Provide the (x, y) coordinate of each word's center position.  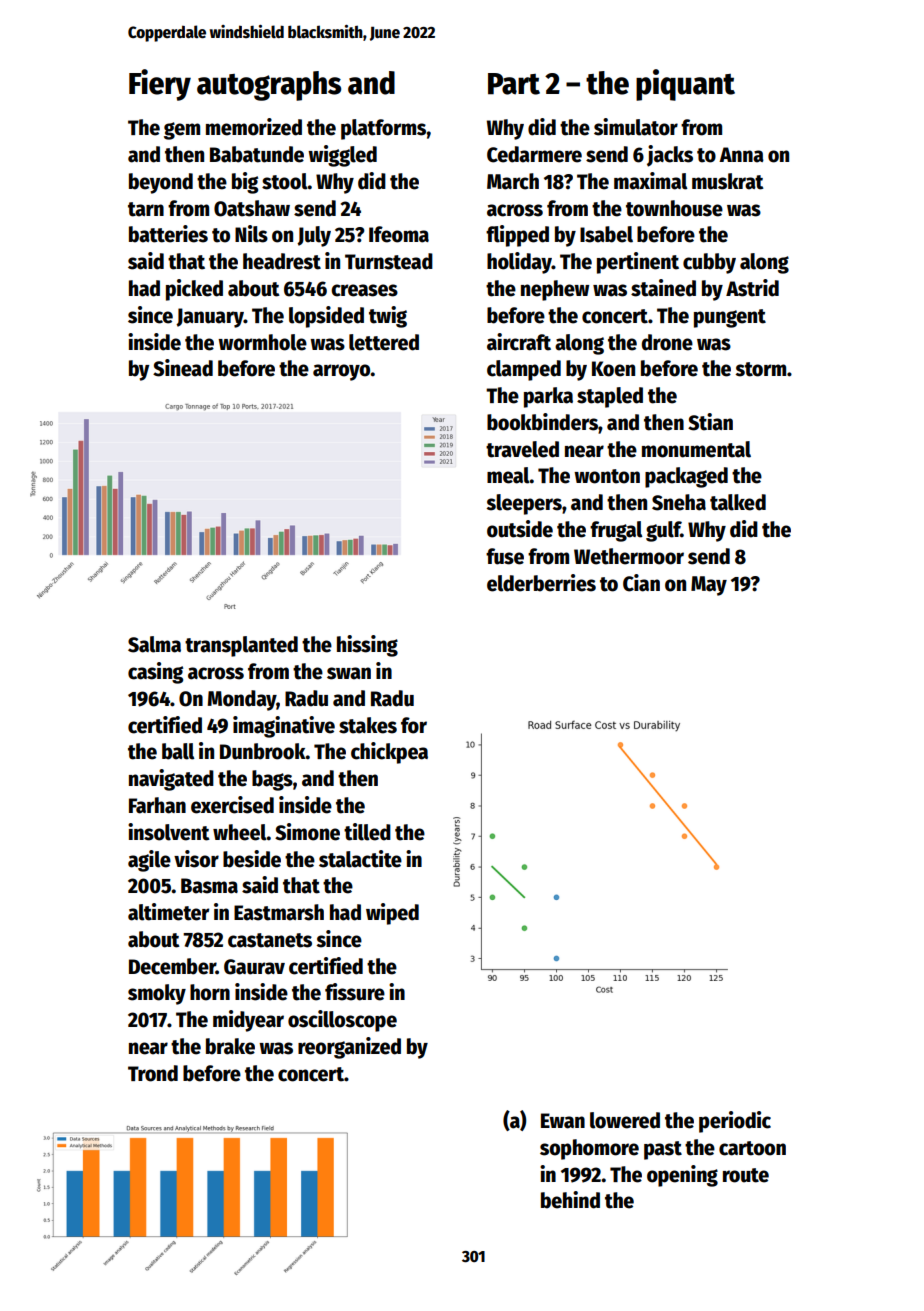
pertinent (638, 263)
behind (570, 1200)
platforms (384, 129)
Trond (153, 1073)
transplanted (241, 646)
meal (508, 475)
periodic (735, 1122)
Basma (209, 886)
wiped (392, 914)
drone (667, 342)
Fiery (160, 85)
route (746, 1175)
